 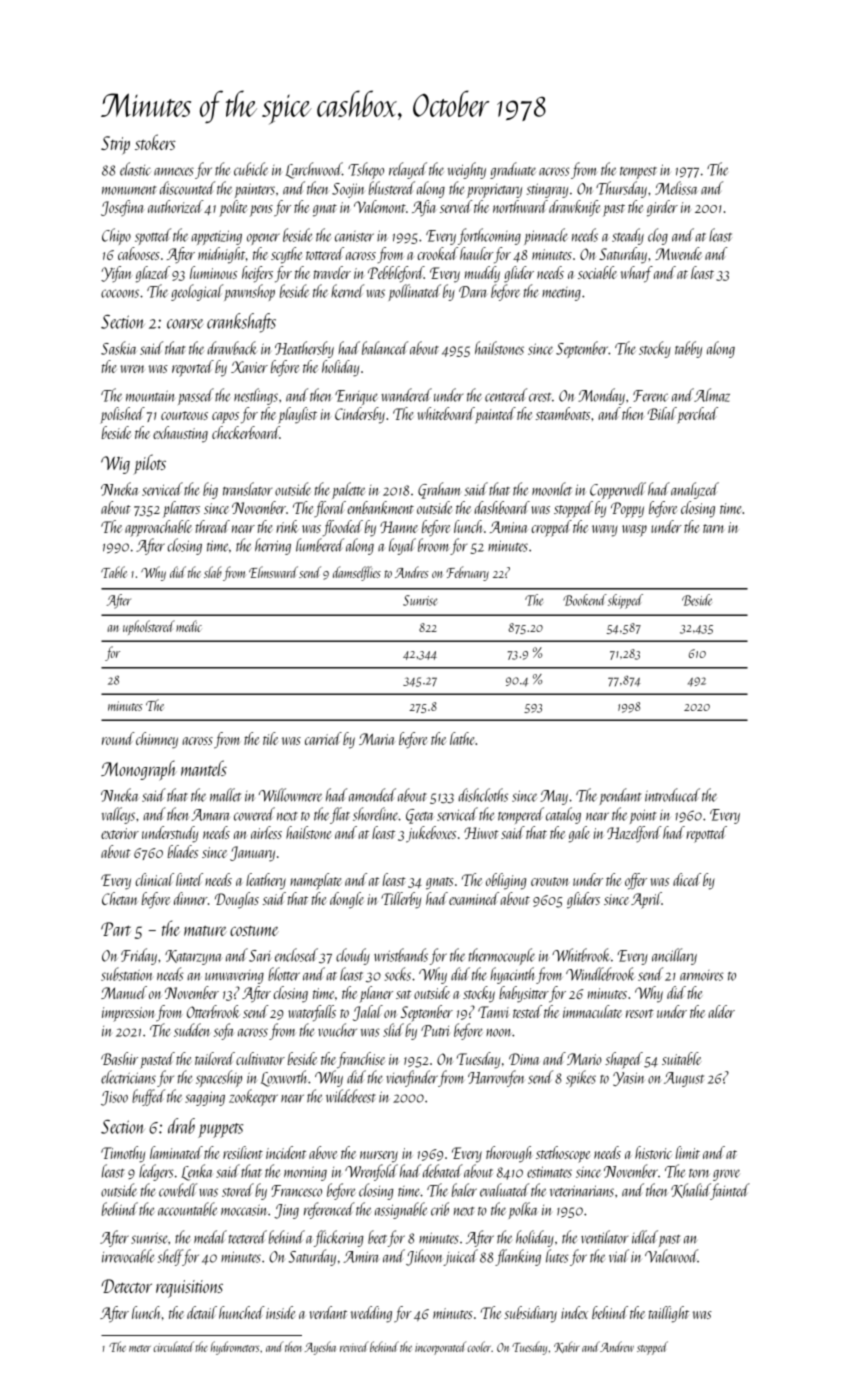 What do you see at coordinates (287, 526) in the document?
I see `rink` at bounding box center [287, 526].
